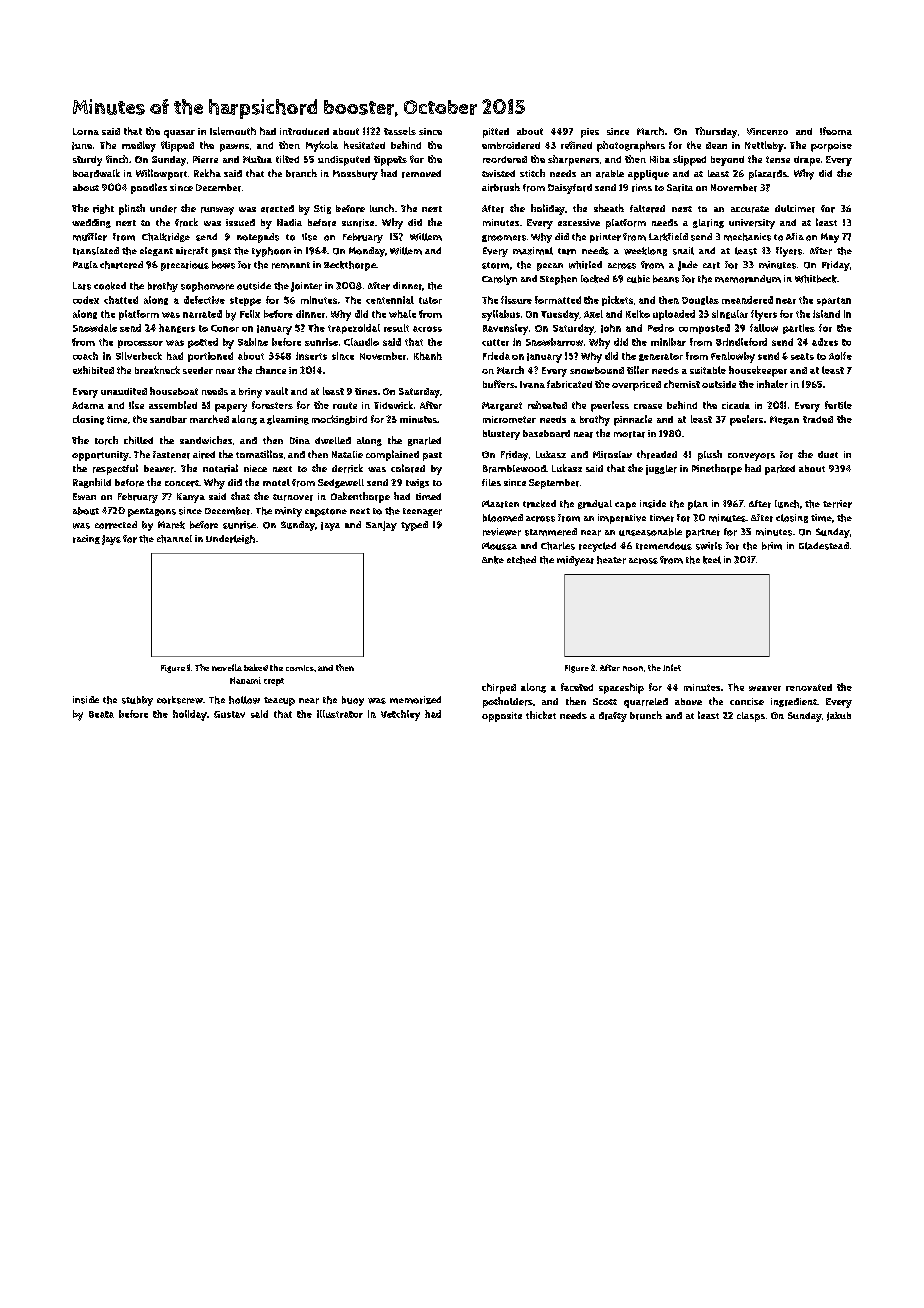 The width and height of the page is (924, 1308). What do you see at coordinates (204, 455) in the page?
I see `aired` at bounding box center [204, 455].
